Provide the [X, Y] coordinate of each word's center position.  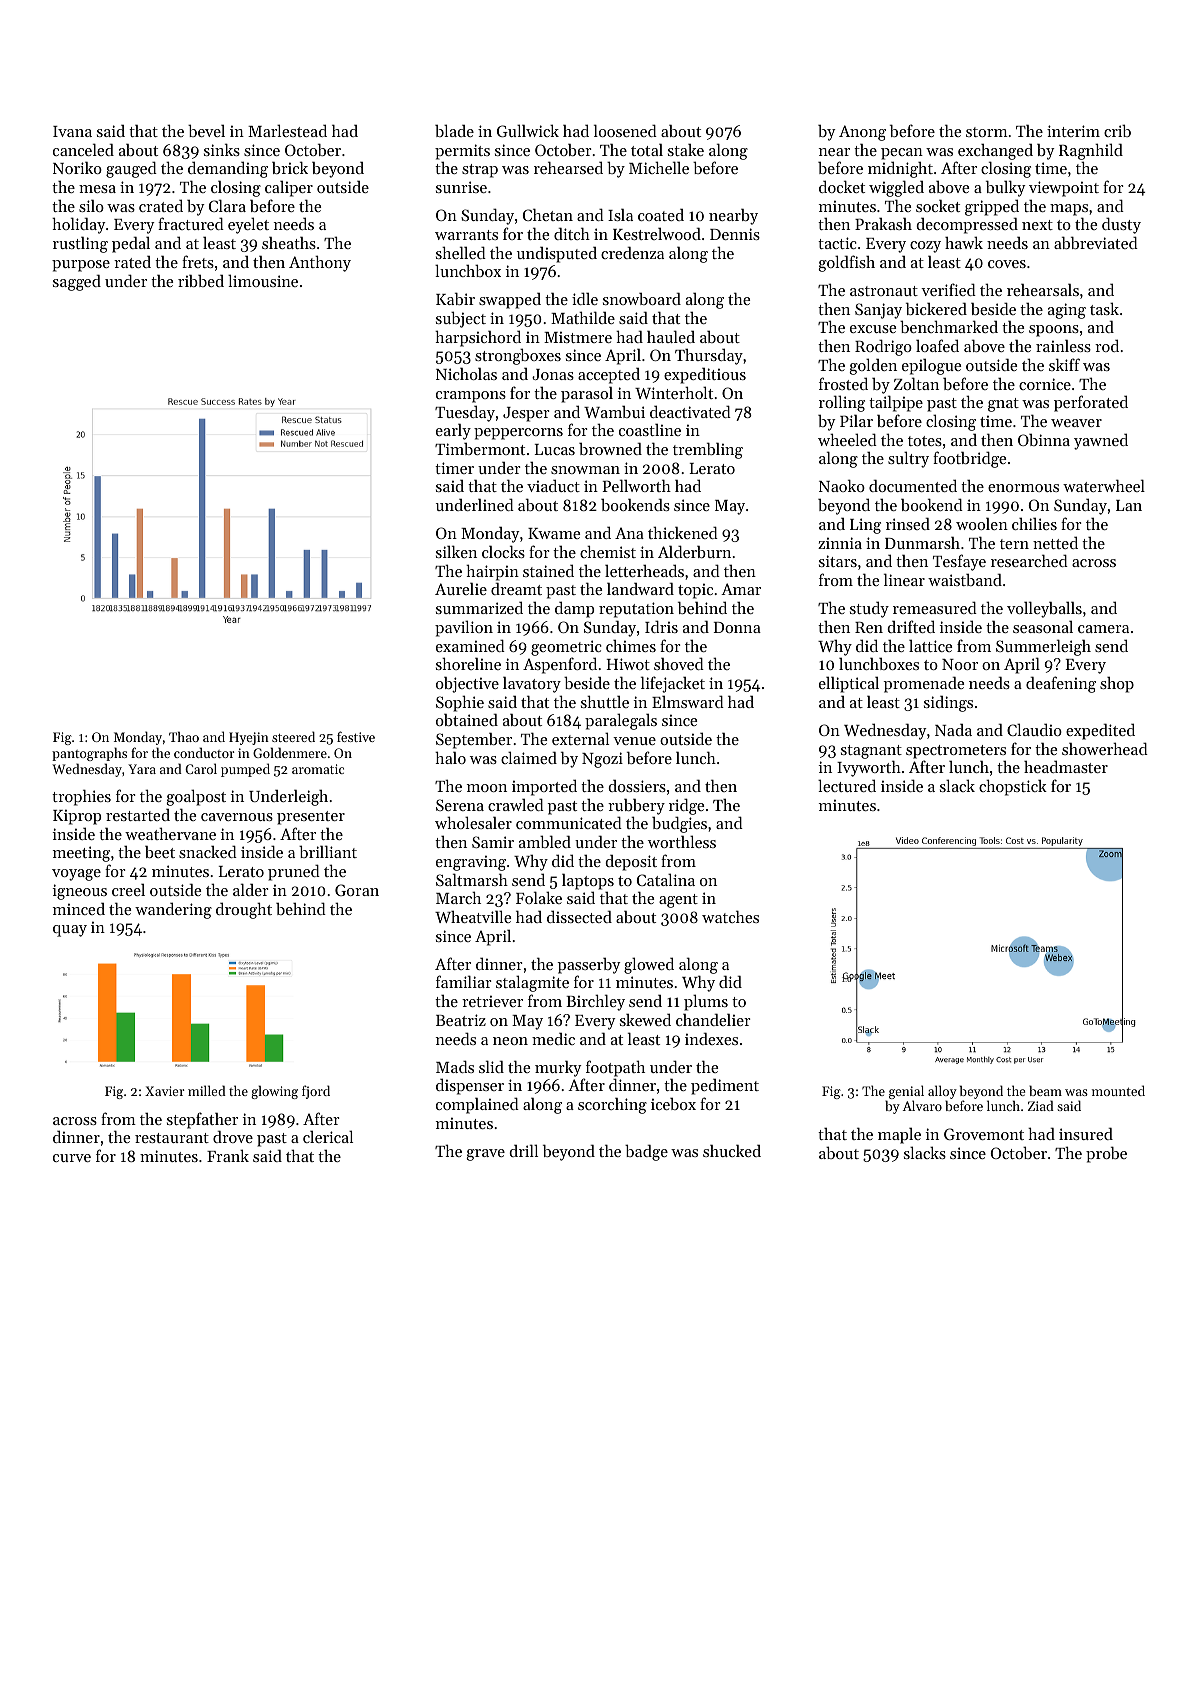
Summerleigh [1043, 647]
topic [695, 591]
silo [91, 205]
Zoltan [916, 383]
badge [646, 1152]
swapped [510, 301]
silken [456, 551]
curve [72, 1158]
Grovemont [984, 1134]
